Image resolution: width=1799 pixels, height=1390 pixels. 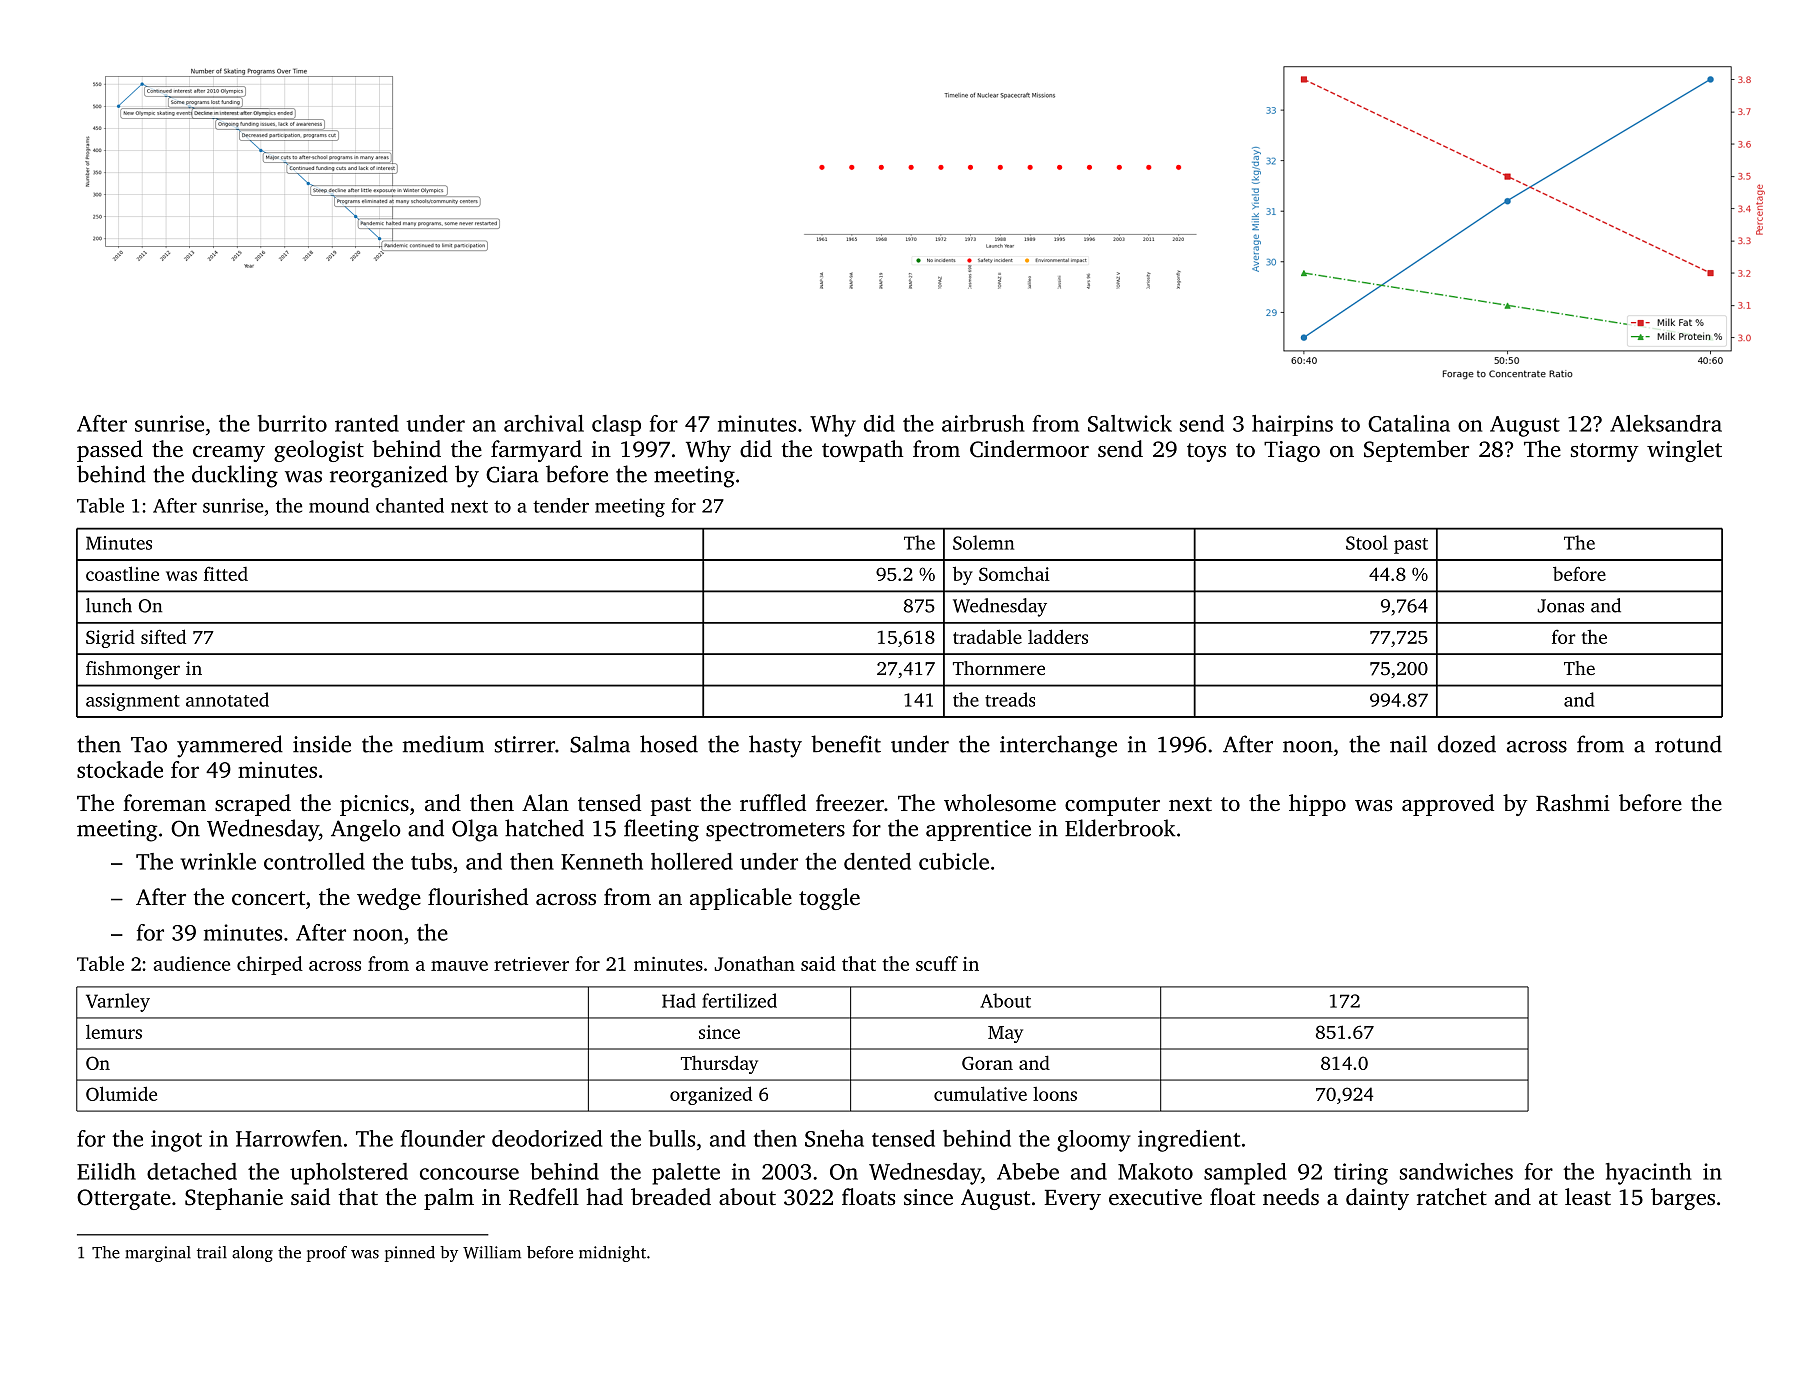 I want to click on rotund, so click(x=1688, y=744).
